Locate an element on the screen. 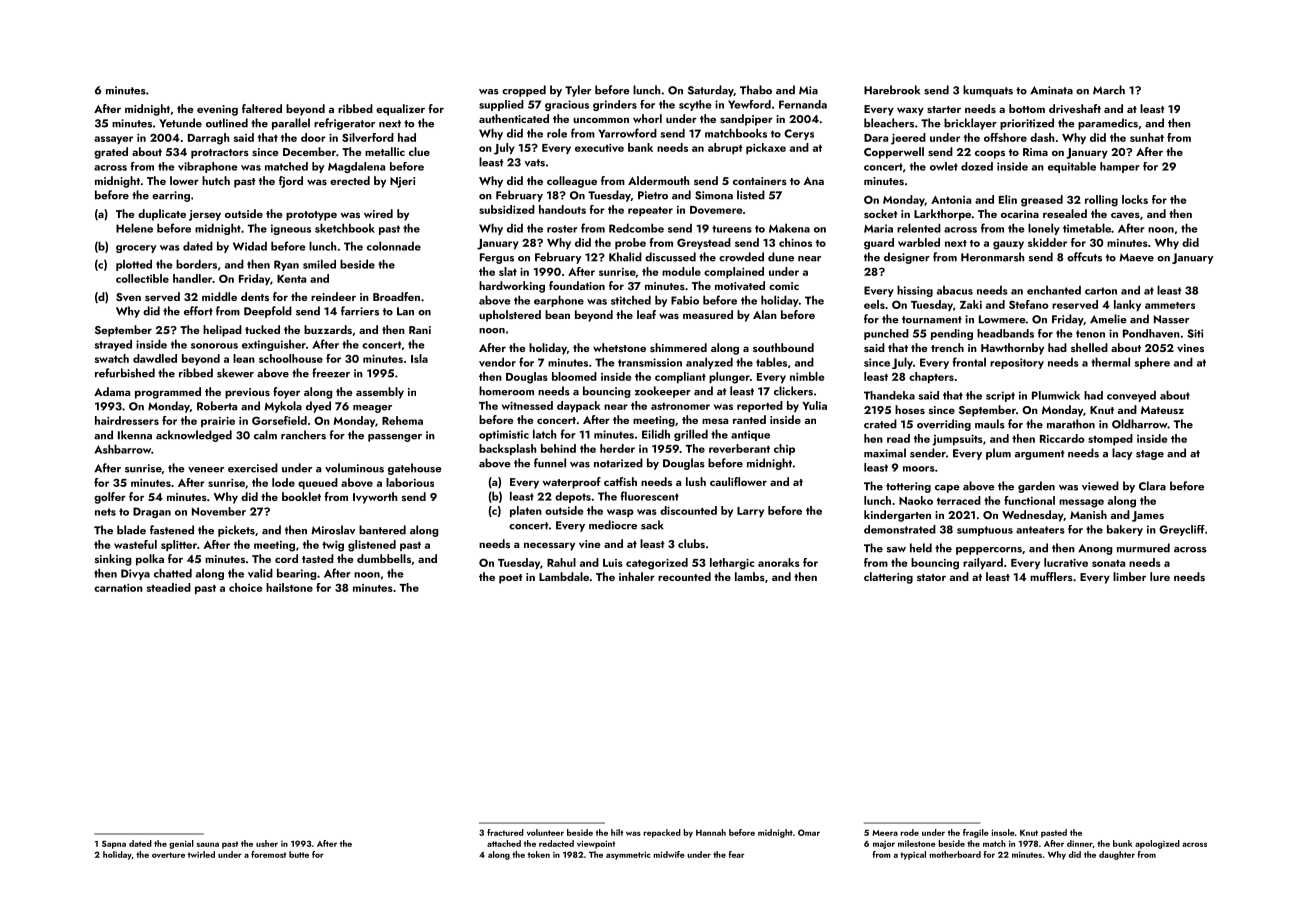  Tyler is located at coordinates (578, 91).
